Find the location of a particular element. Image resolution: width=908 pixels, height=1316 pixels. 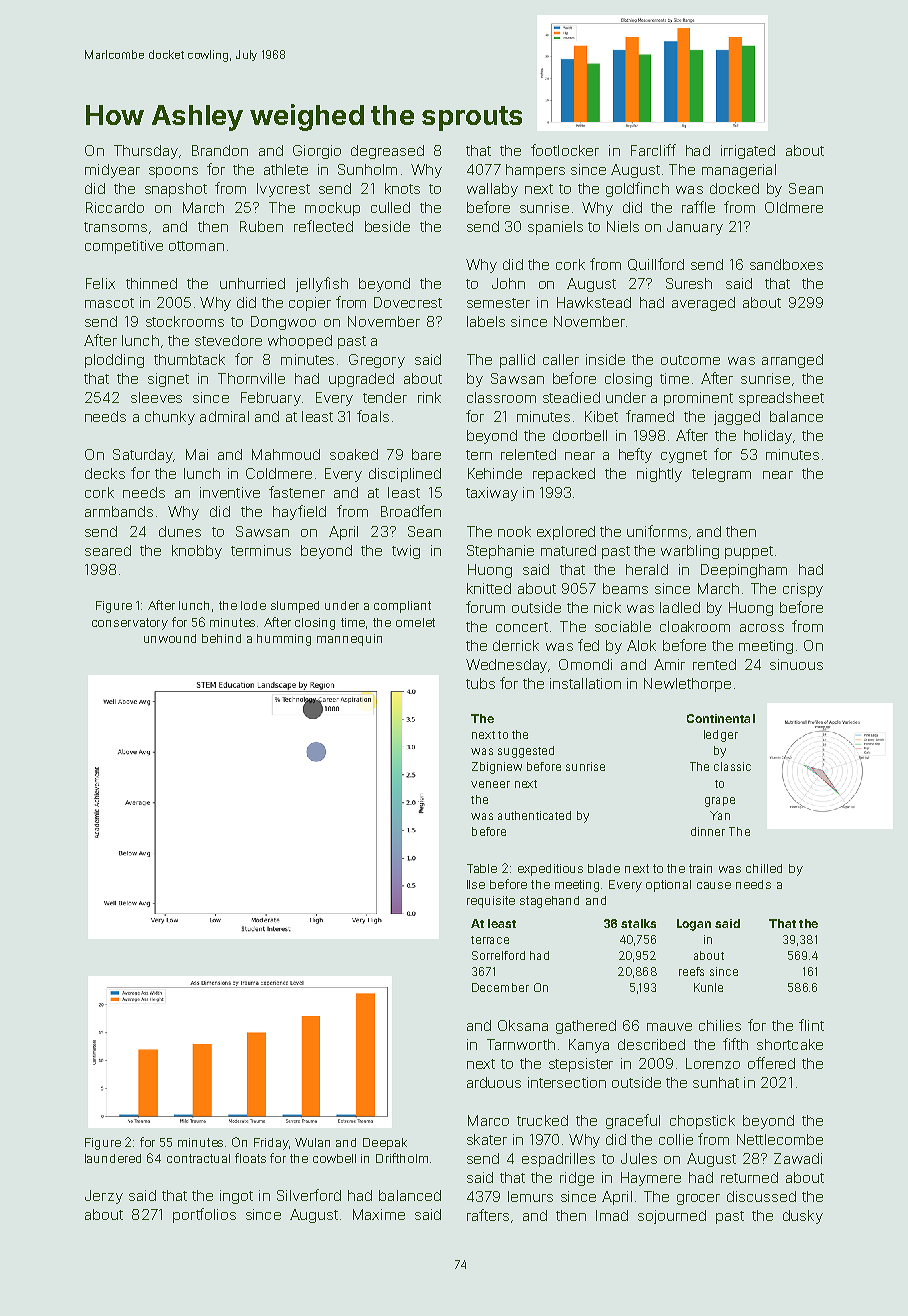

nook is located at coordinates (514, 531).
